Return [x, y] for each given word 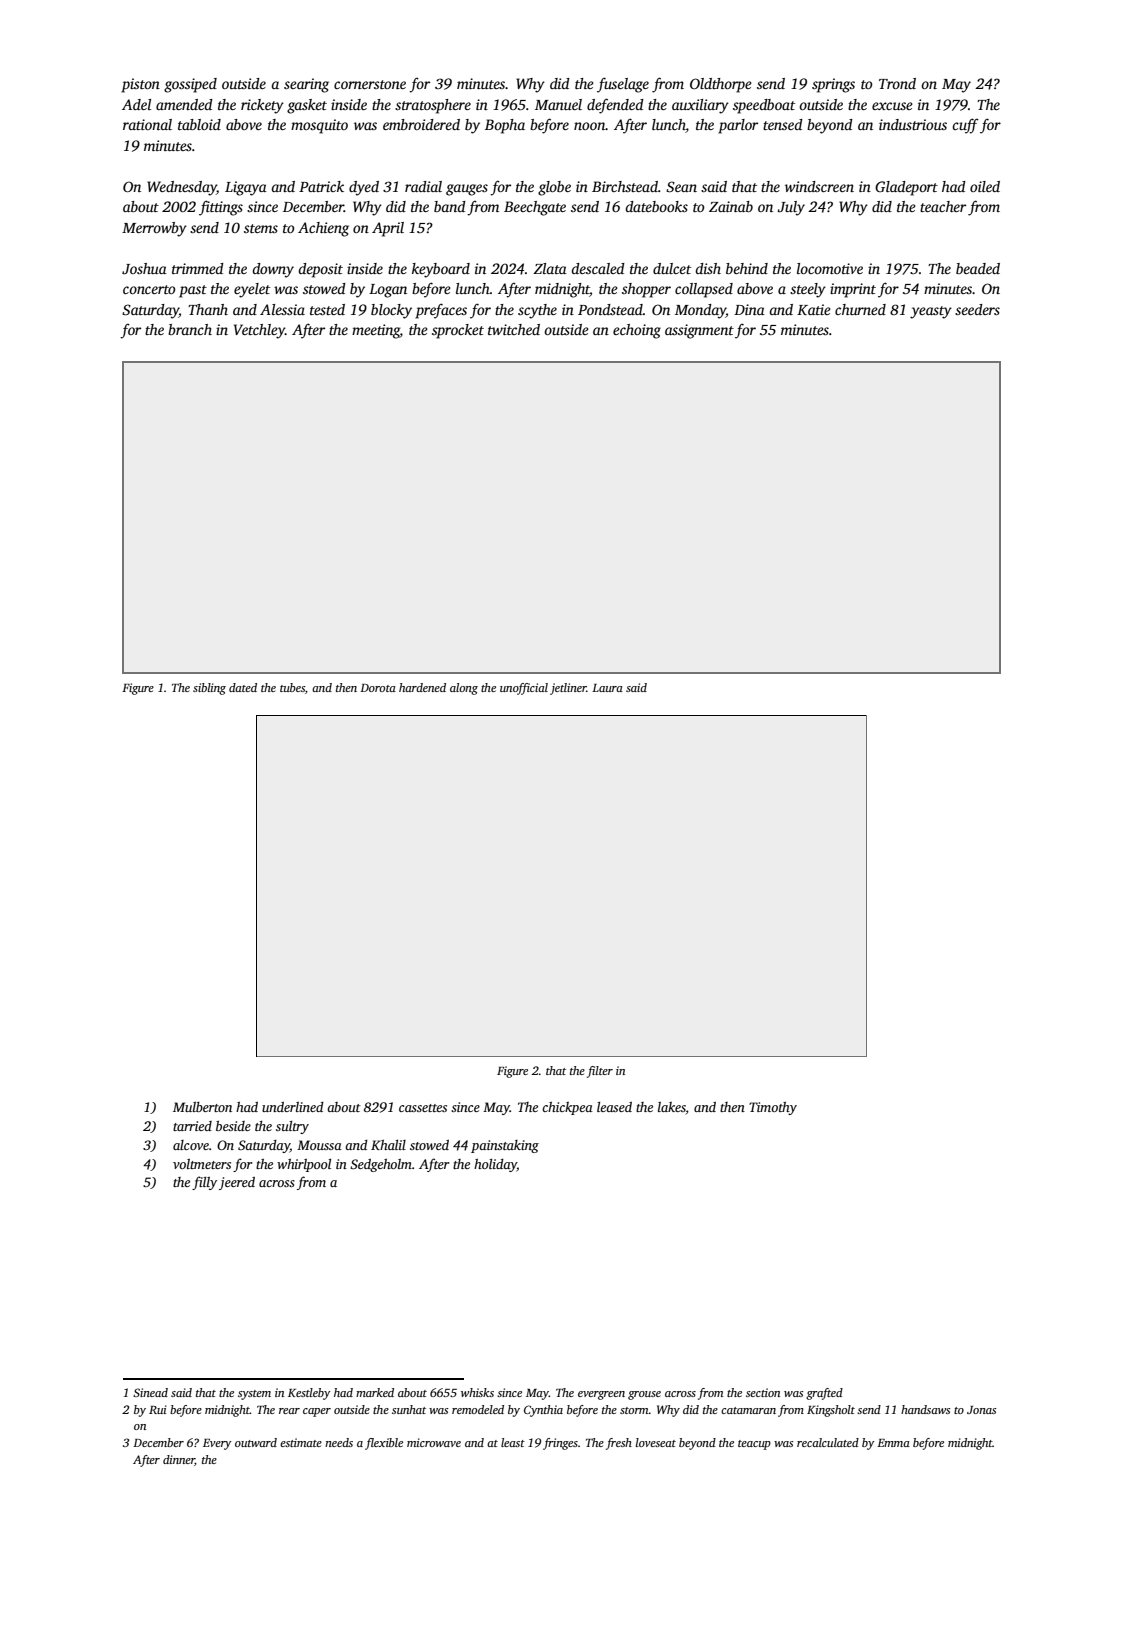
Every [217, 1444]
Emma [893, 1443]
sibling [209, 689]
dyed [364, 188]
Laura [607, 688]
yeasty [931, 312]
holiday [495, 1165]
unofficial [524, 689]
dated [243, 687]
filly [204, 1183]
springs [833, 85]
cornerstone [370, 84]
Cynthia [543, 1411]
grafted [824, 1394]
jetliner [568, 689]
